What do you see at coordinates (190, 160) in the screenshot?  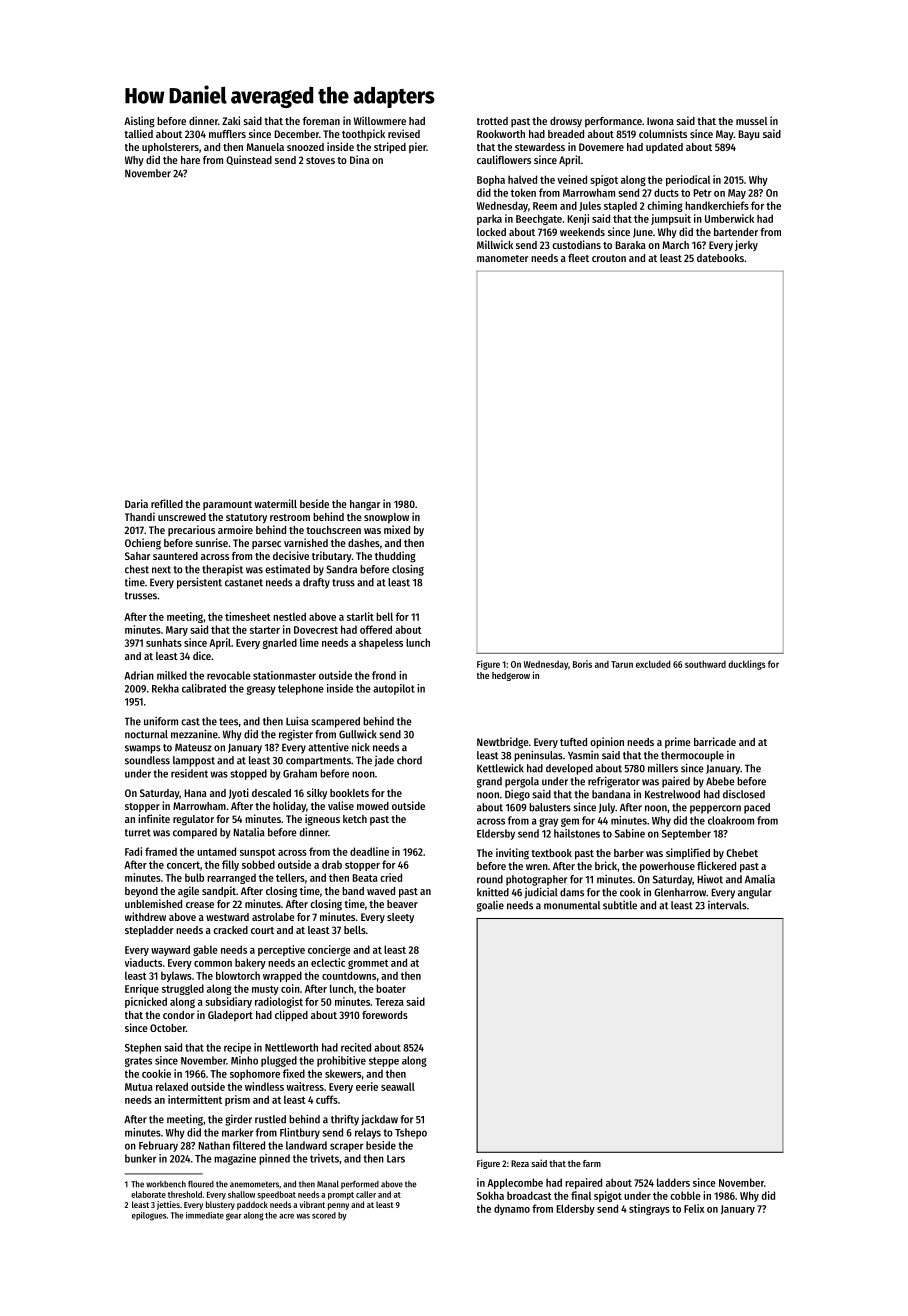 I see `hare` at bounding box center [190, 160].
